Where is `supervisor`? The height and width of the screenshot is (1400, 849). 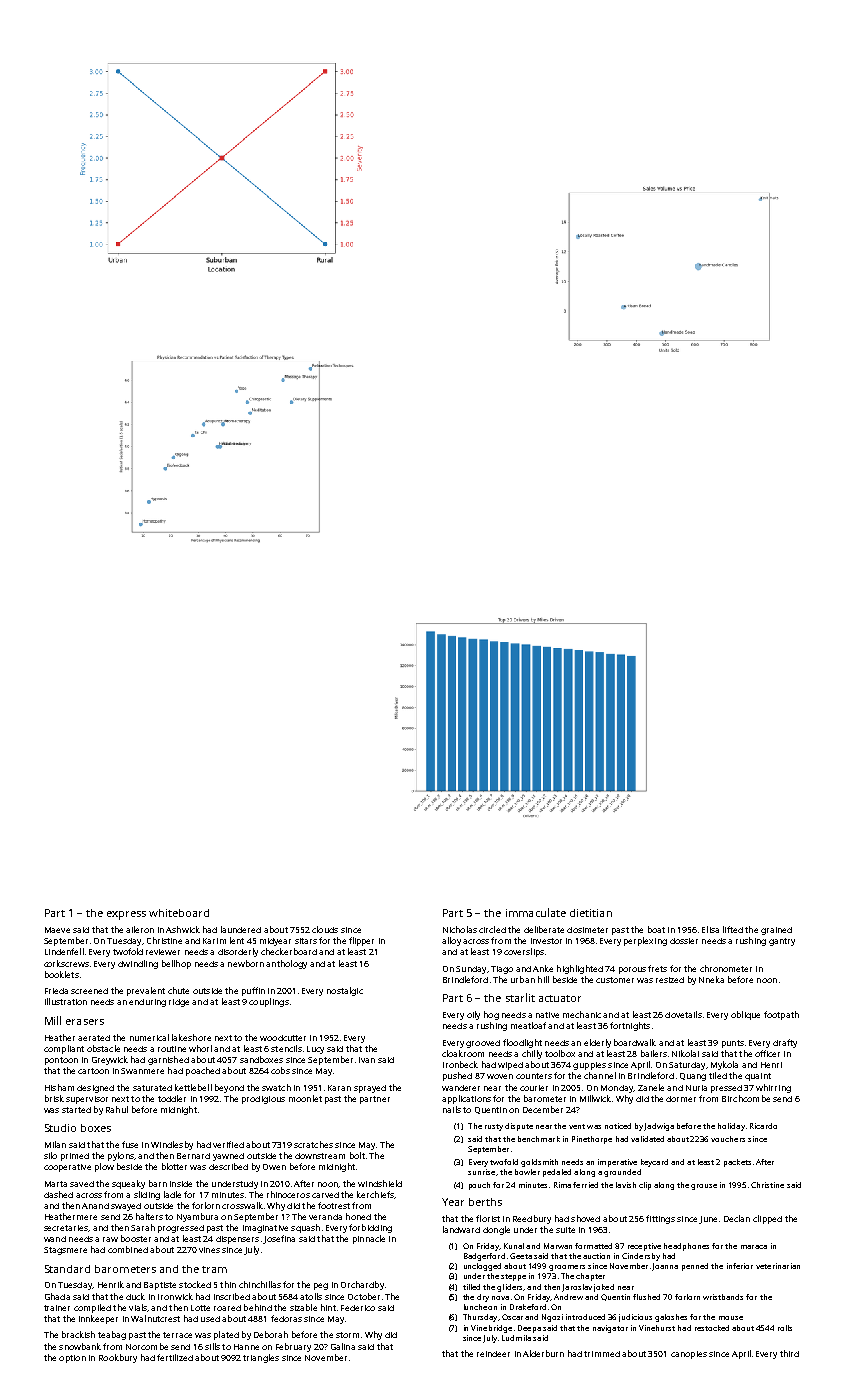 supervisor is located at coordinates (87, 1100).
